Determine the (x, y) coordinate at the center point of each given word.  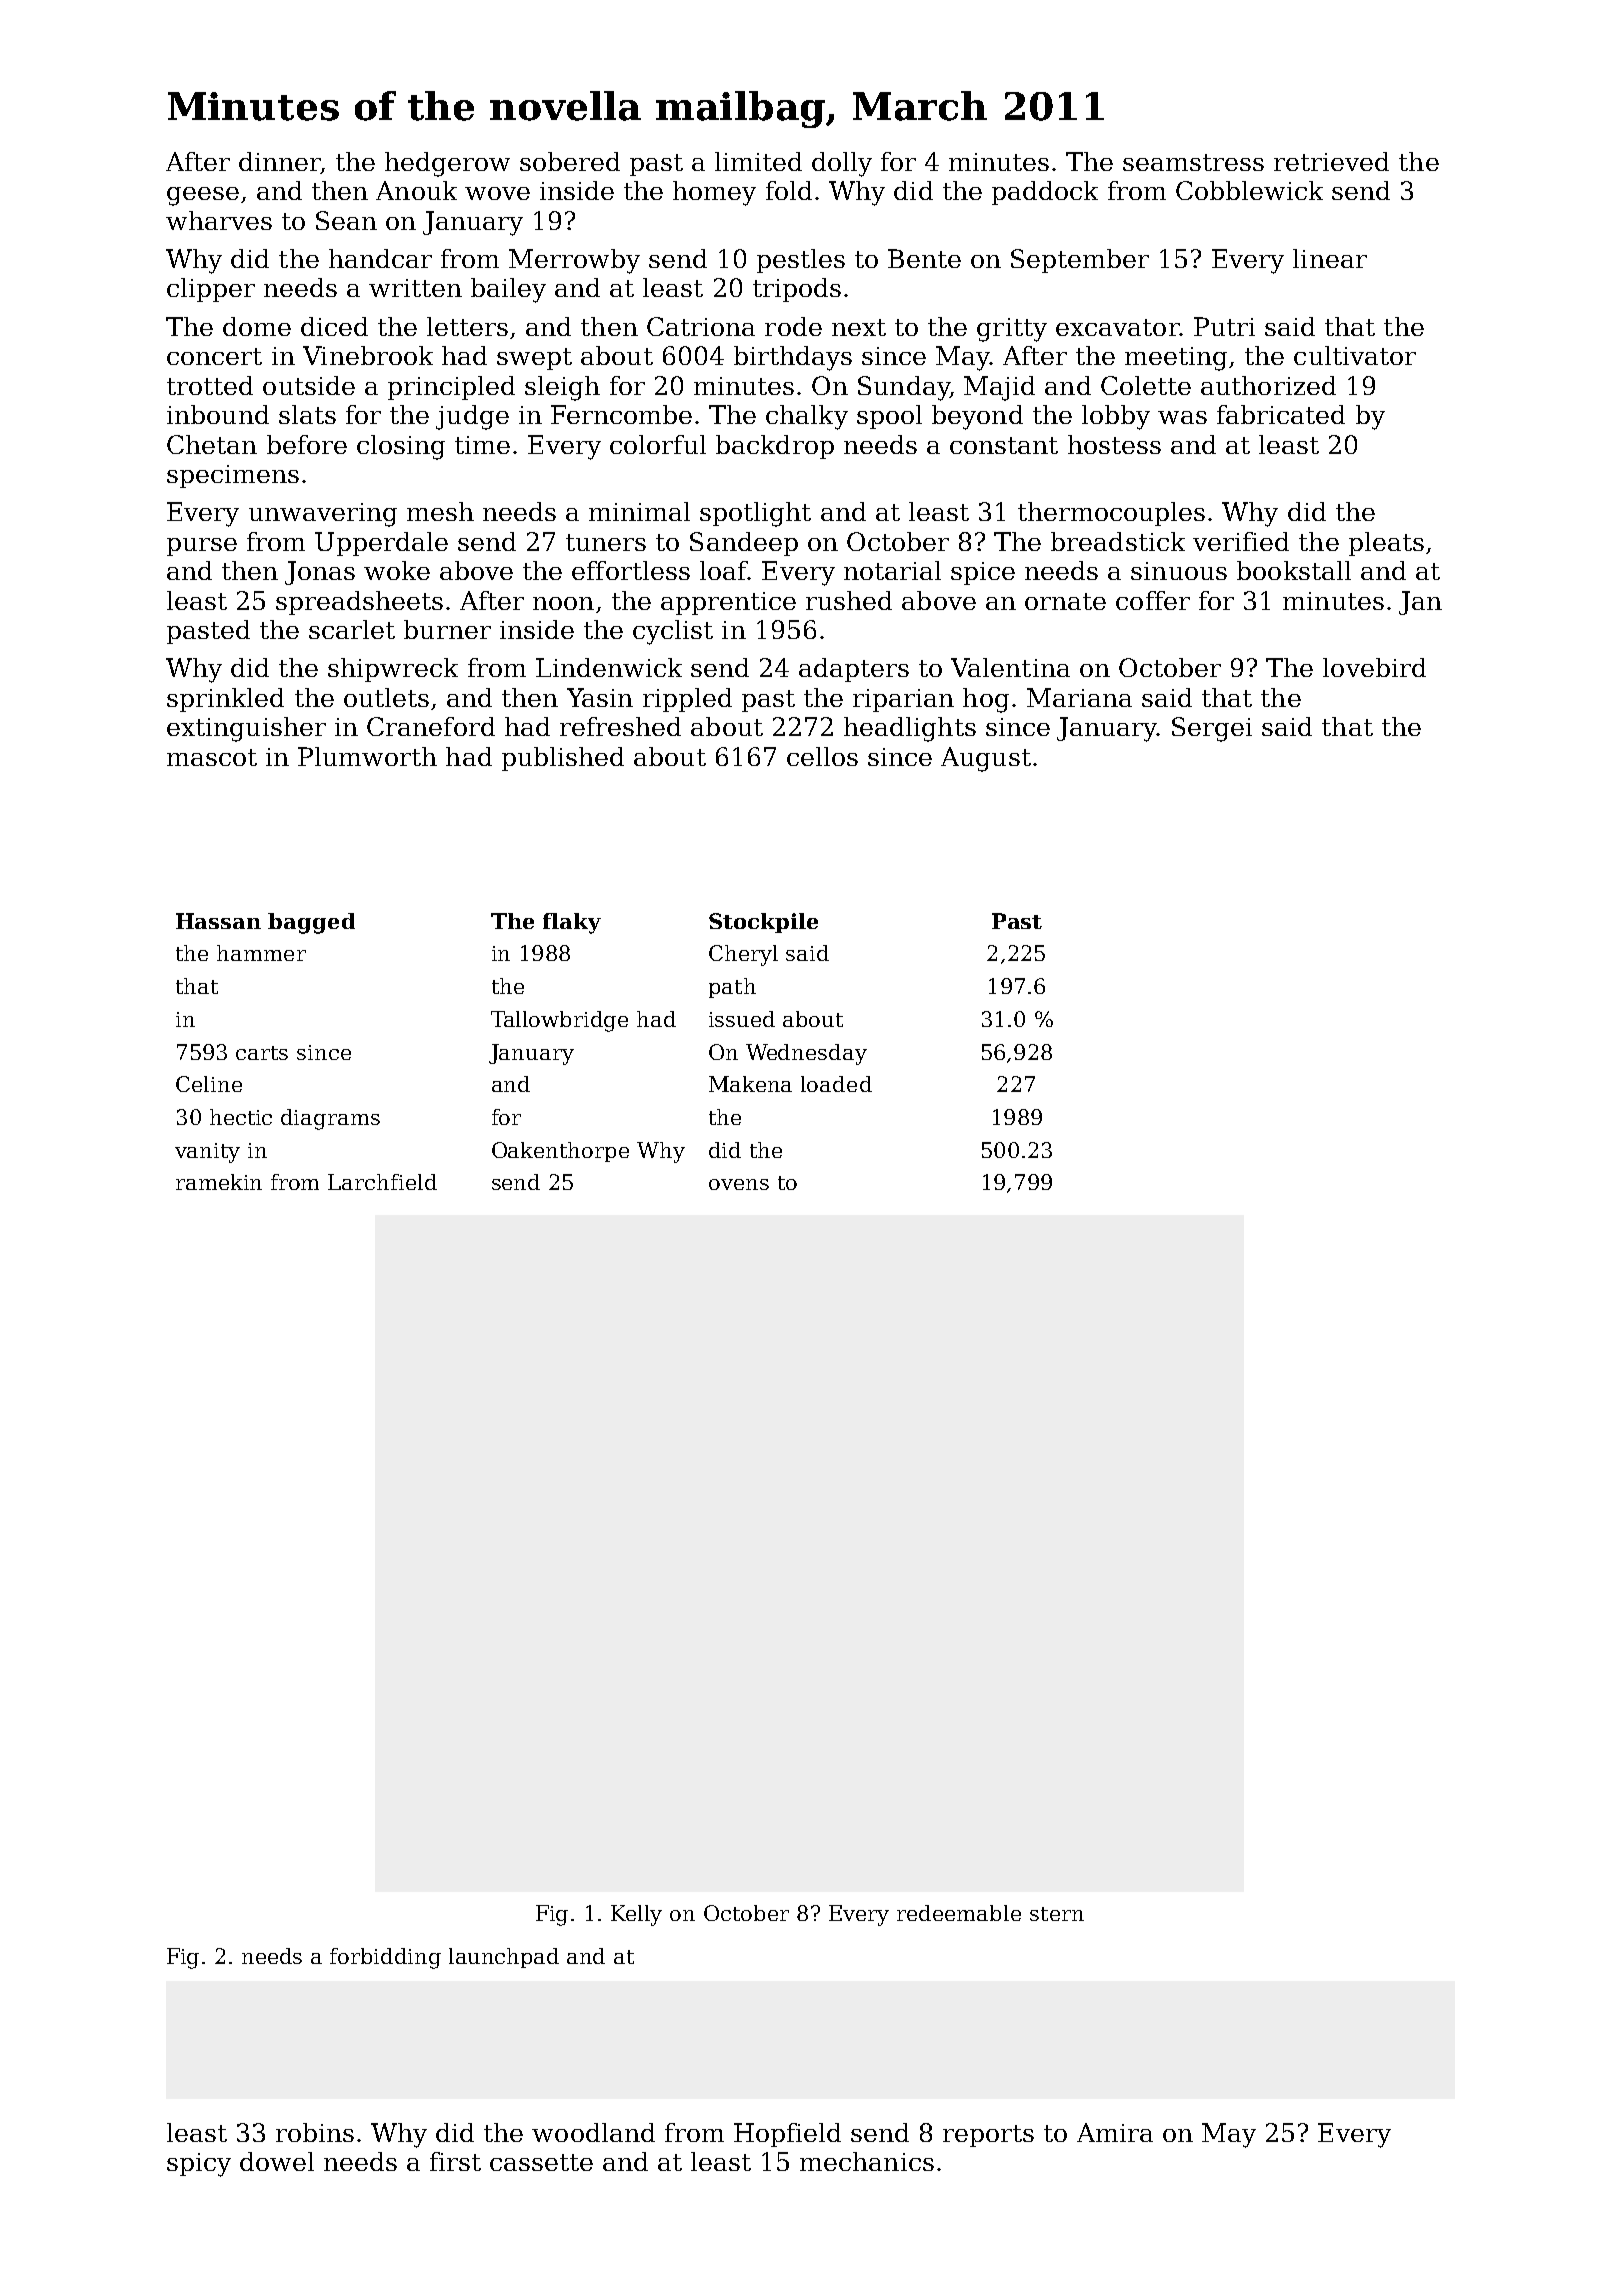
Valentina (1010, 667)
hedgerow (447, 164)
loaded (836, 1084)
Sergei (1212, 729)
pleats (1386, 544)
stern (1057, 1914)
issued (742, 1019)
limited (758, 161)
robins (315, 2132)
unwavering (323, 515)
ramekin (219, 1182)
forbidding (385, 1958)
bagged (311, 923)
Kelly (636, 1915)
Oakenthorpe (560, 1152)
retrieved (1331, 161)
